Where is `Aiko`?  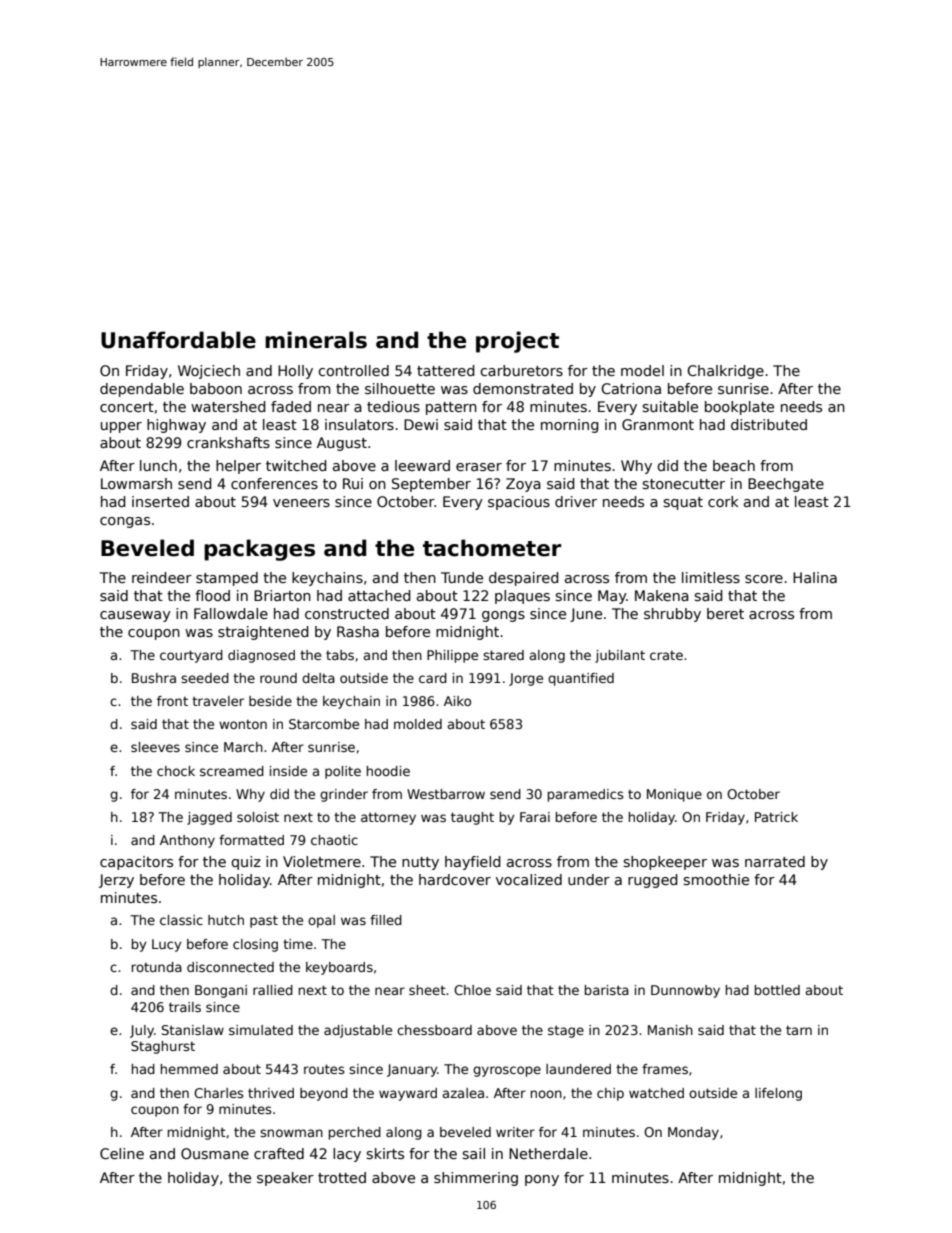
Aiko is located at coordinates (457, 701).
